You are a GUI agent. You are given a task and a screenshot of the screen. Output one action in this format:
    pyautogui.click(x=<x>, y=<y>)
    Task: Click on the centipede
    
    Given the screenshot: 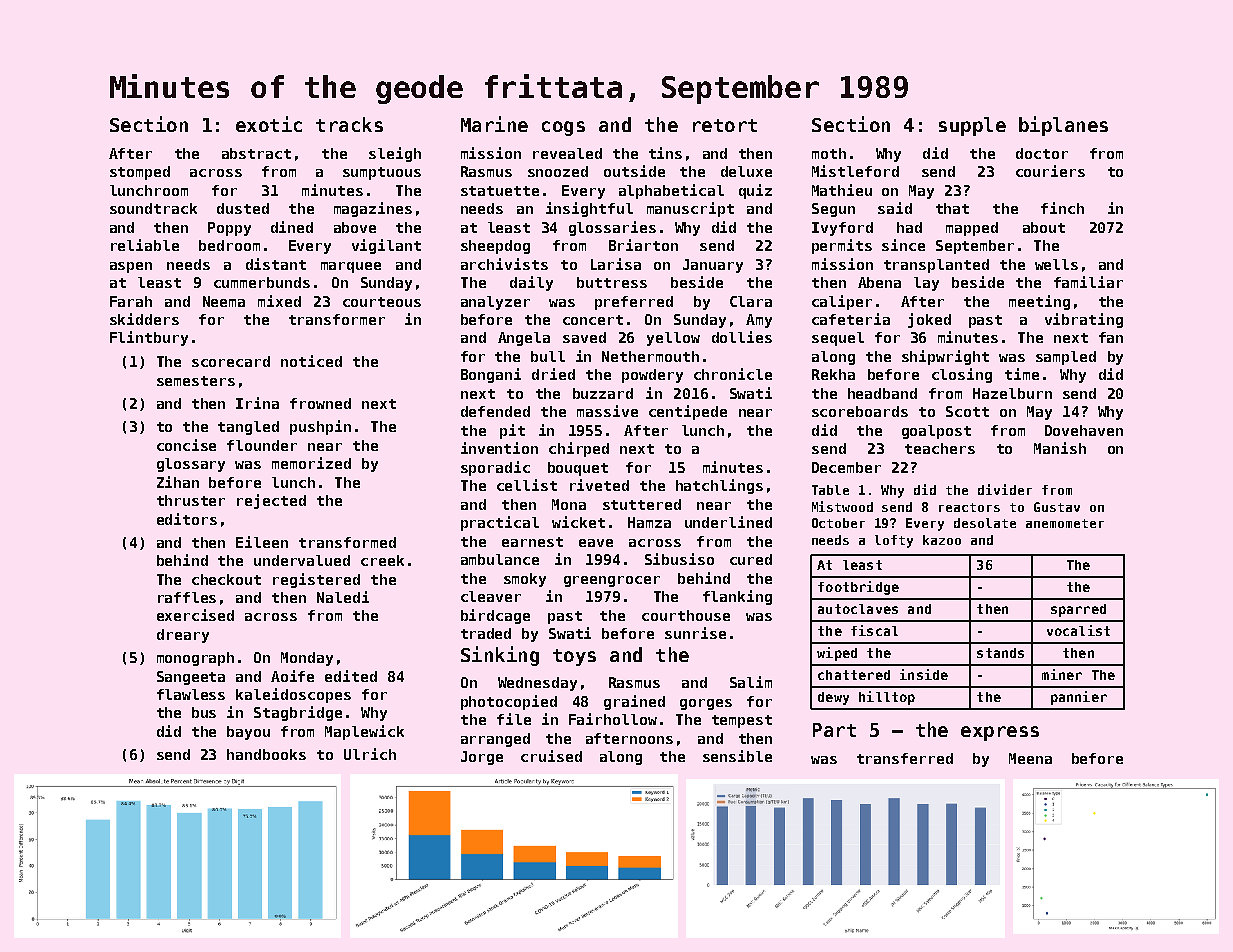 What is the action you would take?
    pyautogui.click(x=688, y=412)
